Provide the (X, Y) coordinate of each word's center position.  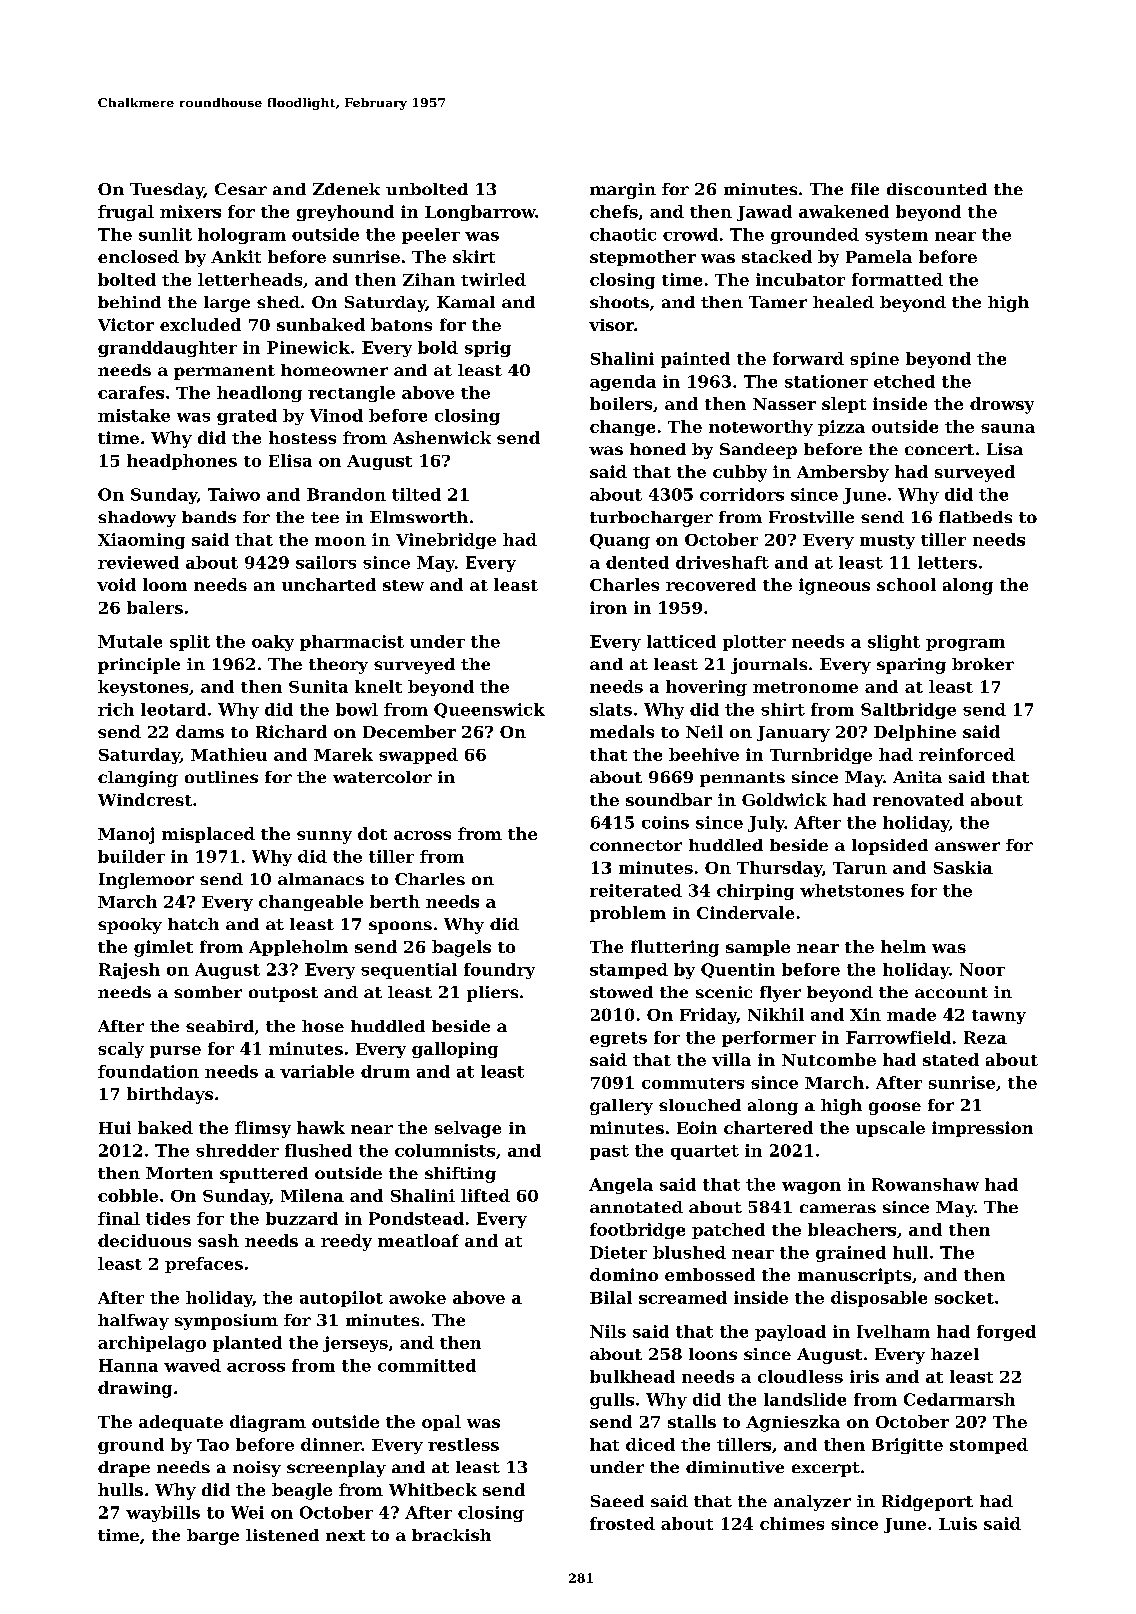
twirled (493, 279)
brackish (451, 1535)
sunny (324, 837)
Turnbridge (821, 756)
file (865, 189)
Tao (213, 1445)
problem (628, 914)
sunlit (165, 234)
